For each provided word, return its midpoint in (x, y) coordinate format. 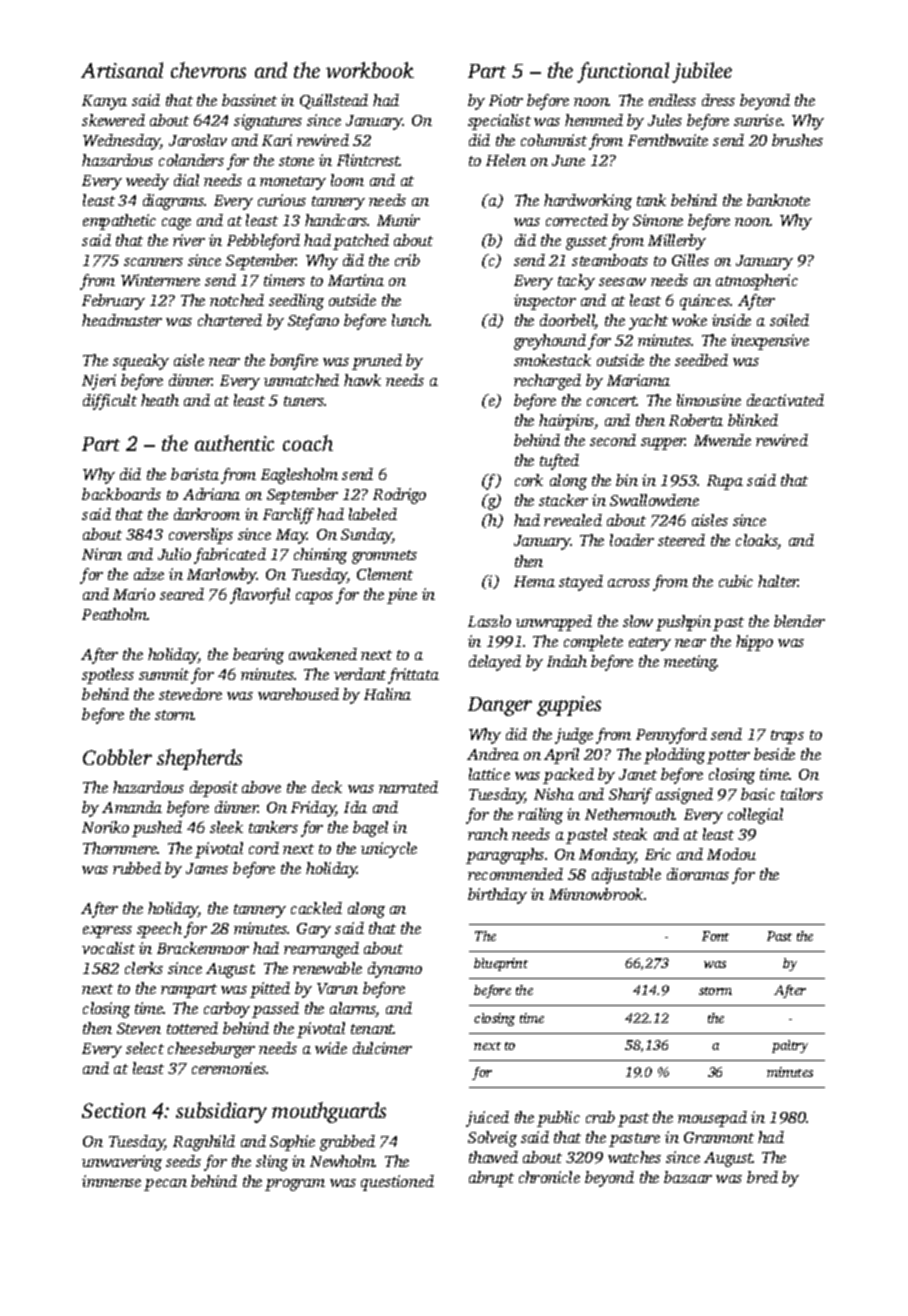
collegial (755, 816)
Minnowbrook (596, 894)
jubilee (702, 72)
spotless (108, 676)
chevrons (208, 70)
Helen (506, 160)
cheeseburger (211, 1050)
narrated (408, 787)
